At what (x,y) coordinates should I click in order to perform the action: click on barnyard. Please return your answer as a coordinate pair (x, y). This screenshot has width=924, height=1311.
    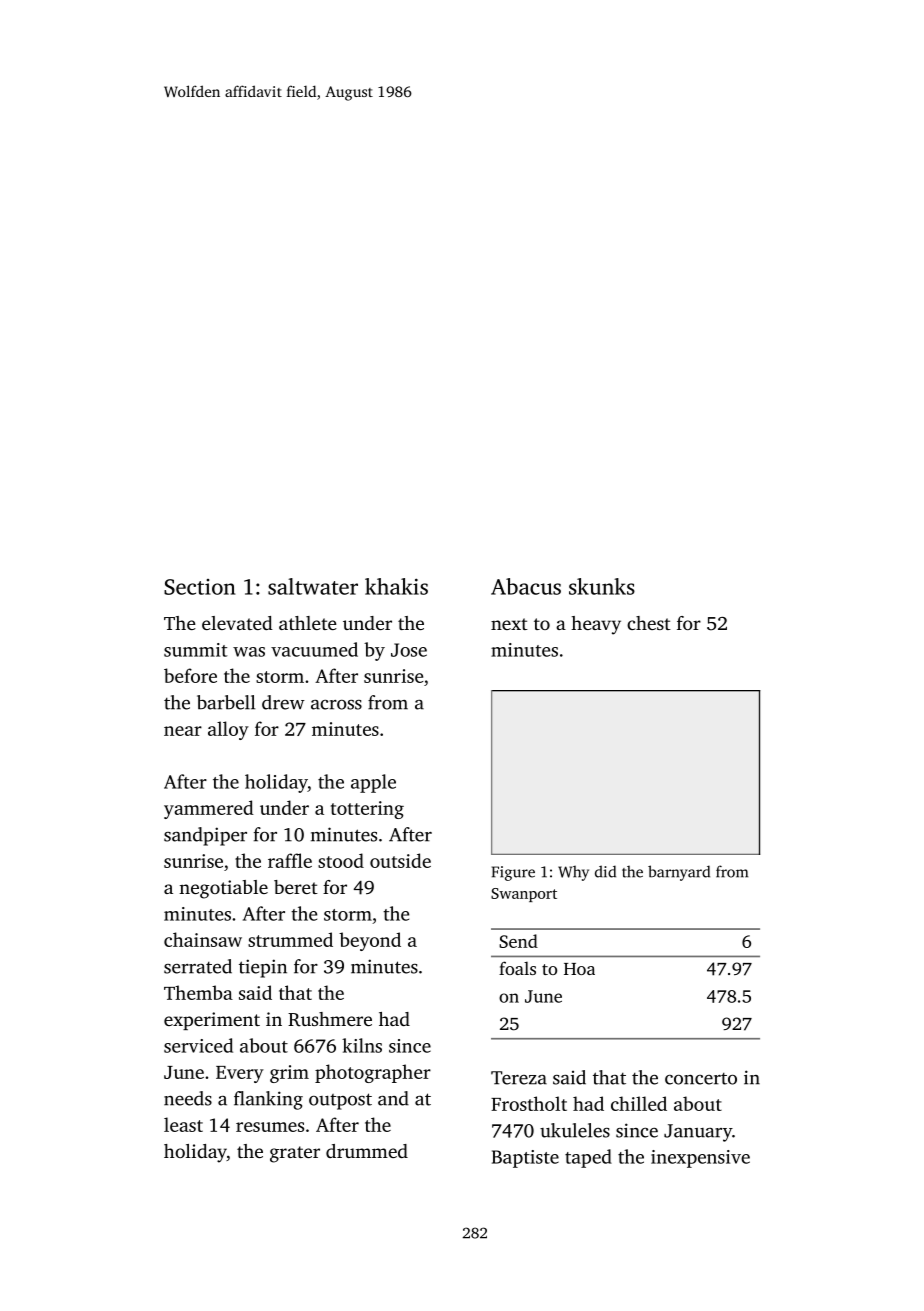
    Looking at the image, I should click on (679, 873).
